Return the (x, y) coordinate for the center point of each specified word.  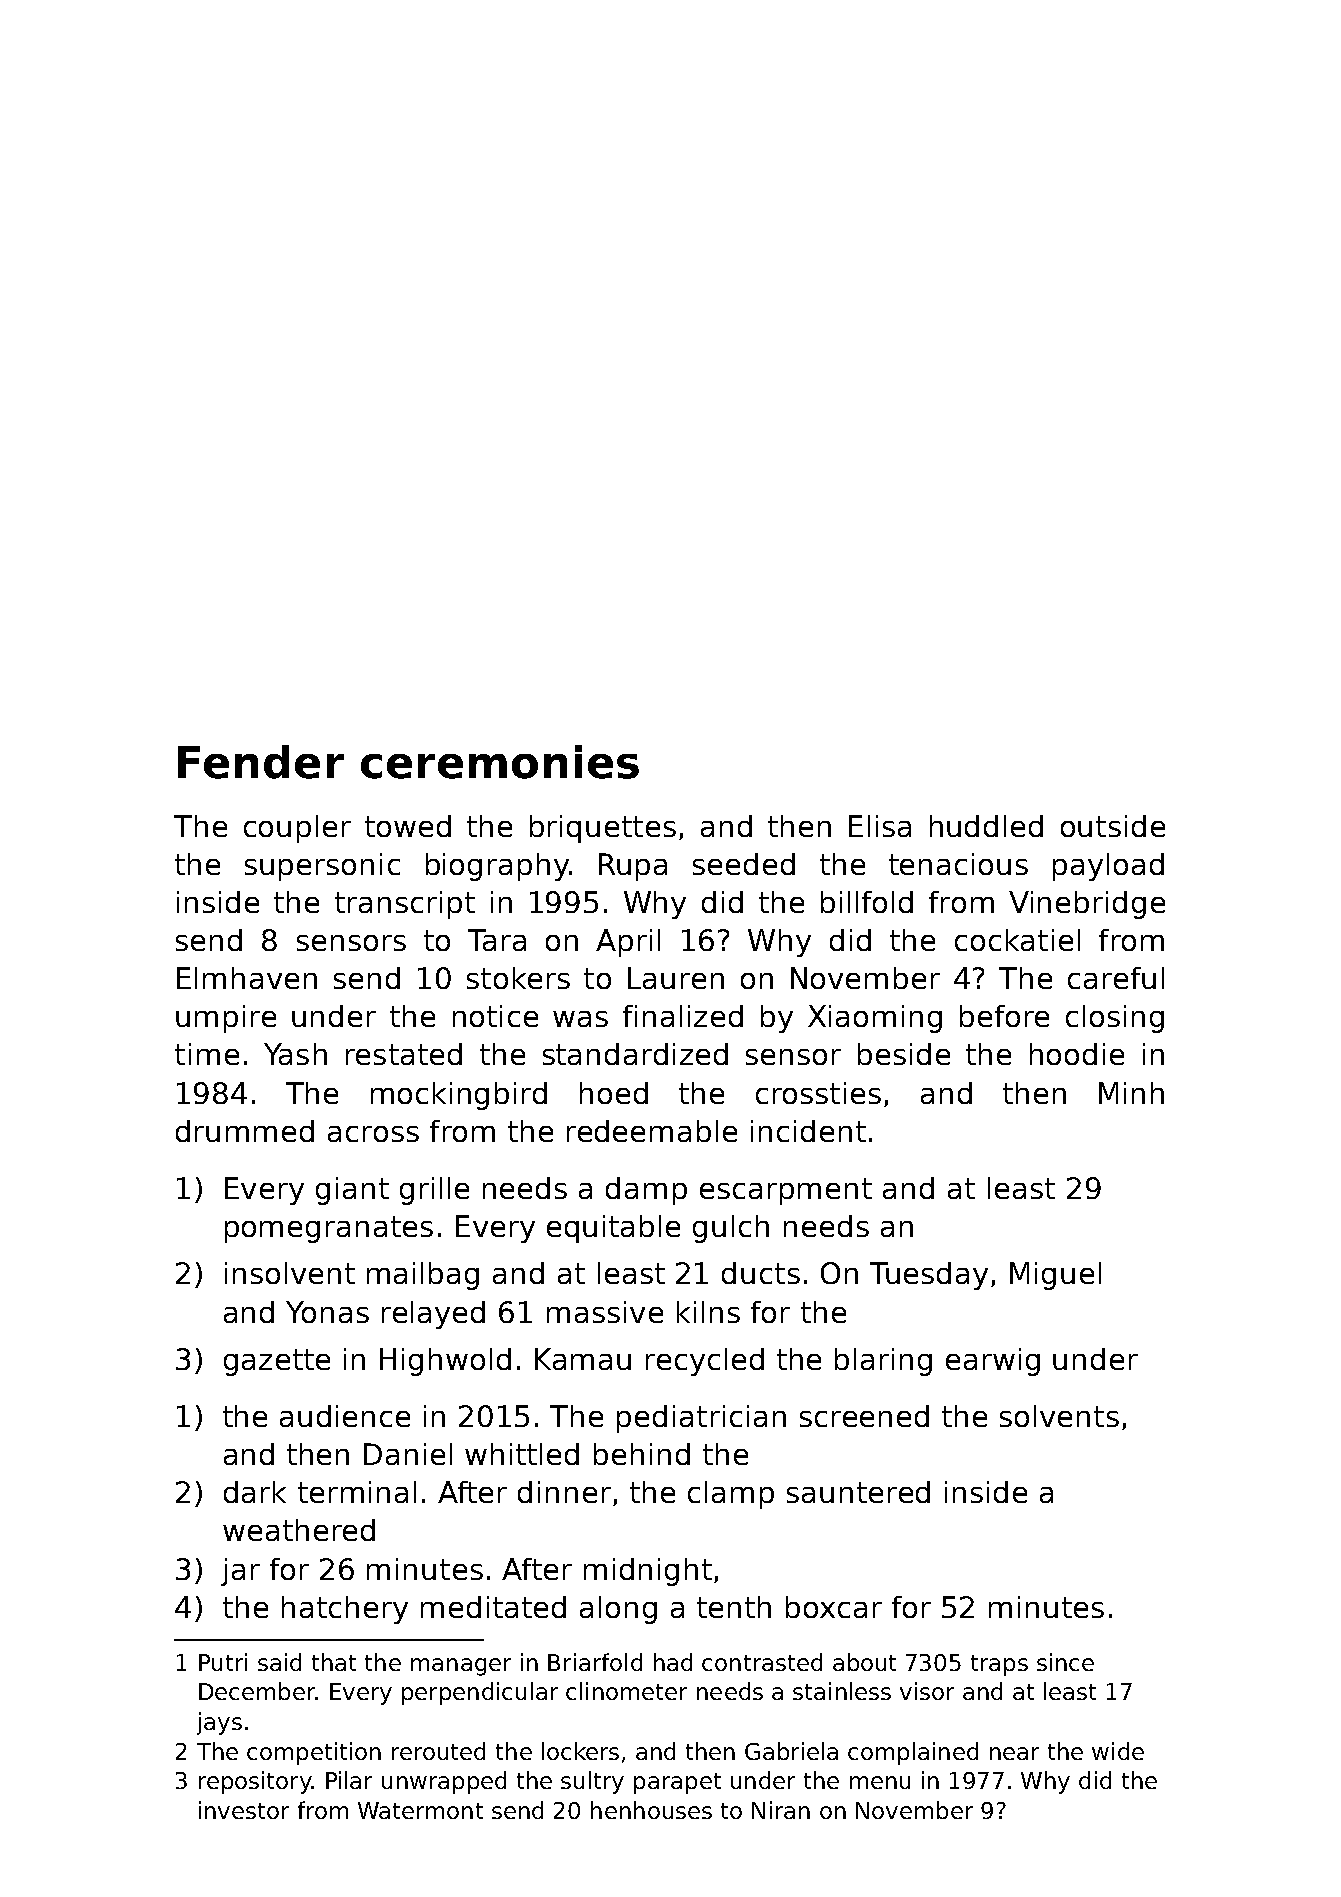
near (1014, 1753)
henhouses (651, 1810)
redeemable (652, 1131)
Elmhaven (247, 978)
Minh (1131, 1093)
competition (314, 1753)
